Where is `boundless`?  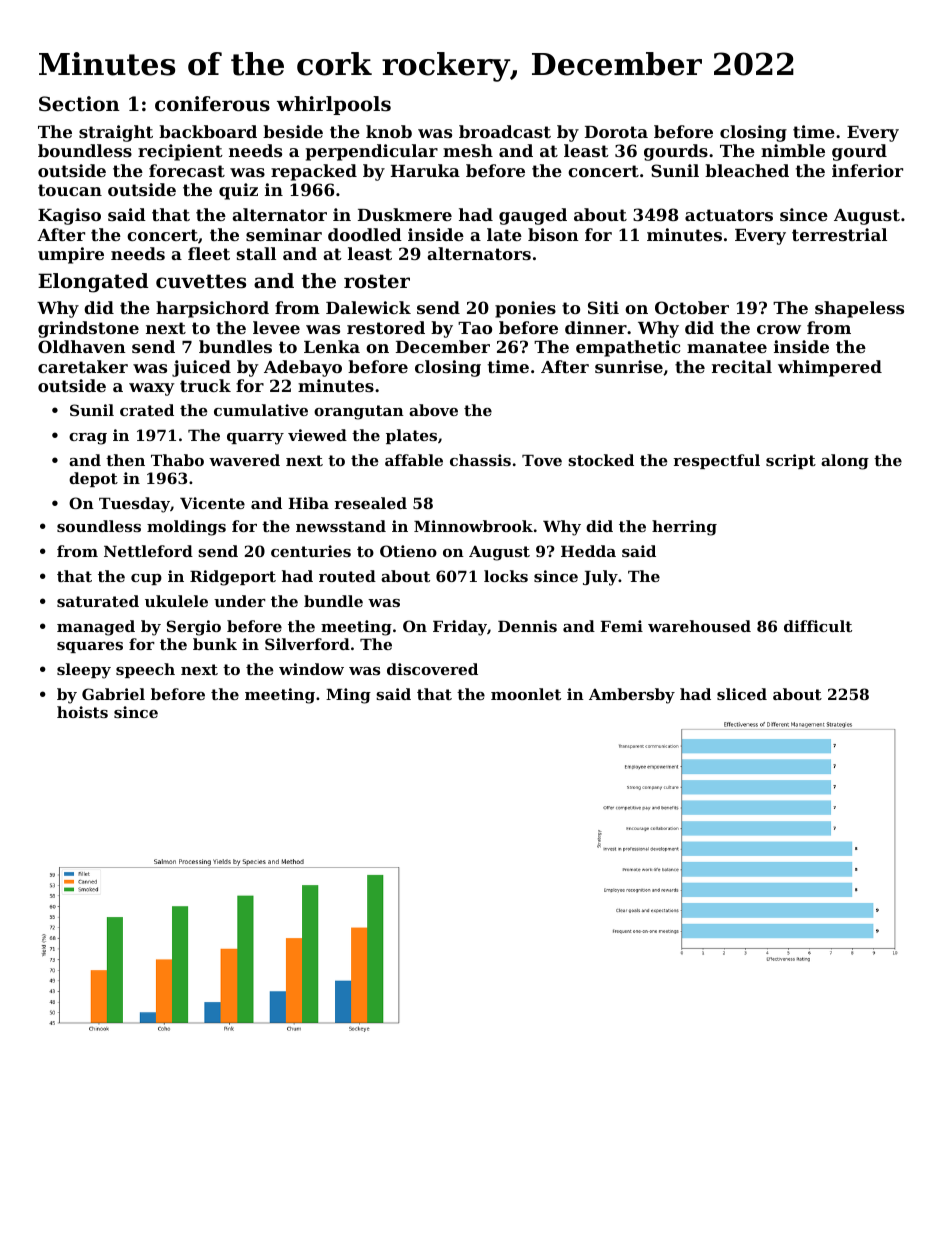 boundless is located at coordinates (85, 150).
